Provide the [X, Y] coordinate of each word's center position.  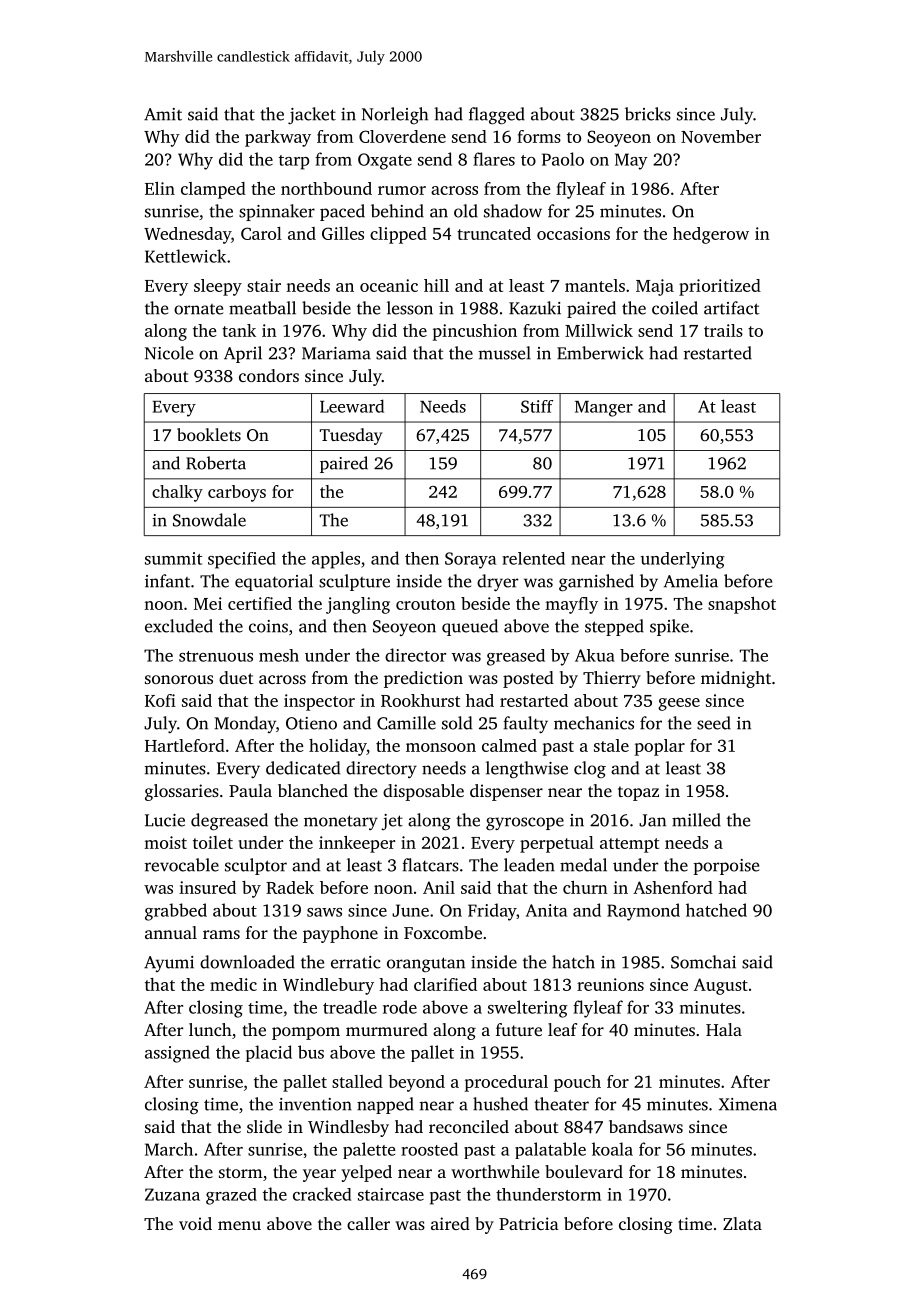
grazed [231, 1196]
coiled [675, 308]
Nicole [169, 353]
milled [696, 820]
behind [397, 211]
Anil [439, 887]
